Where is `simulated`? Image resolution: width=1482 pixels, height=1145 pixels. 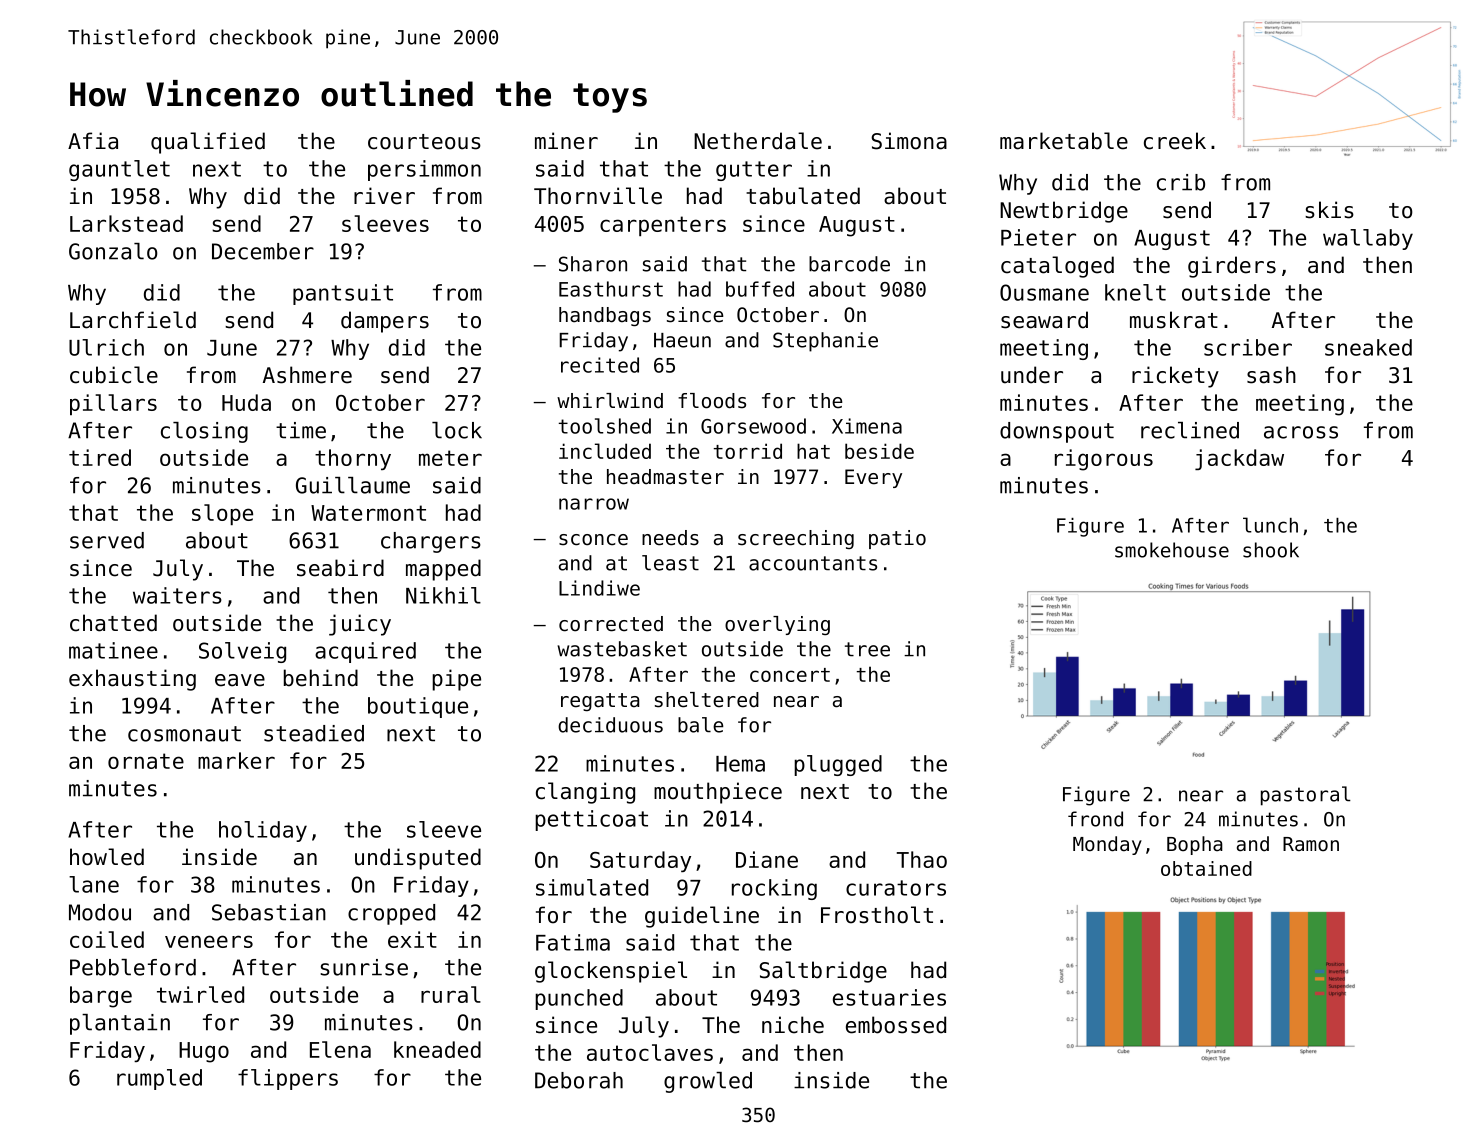 simulated is located at coordinates (592, 887).
